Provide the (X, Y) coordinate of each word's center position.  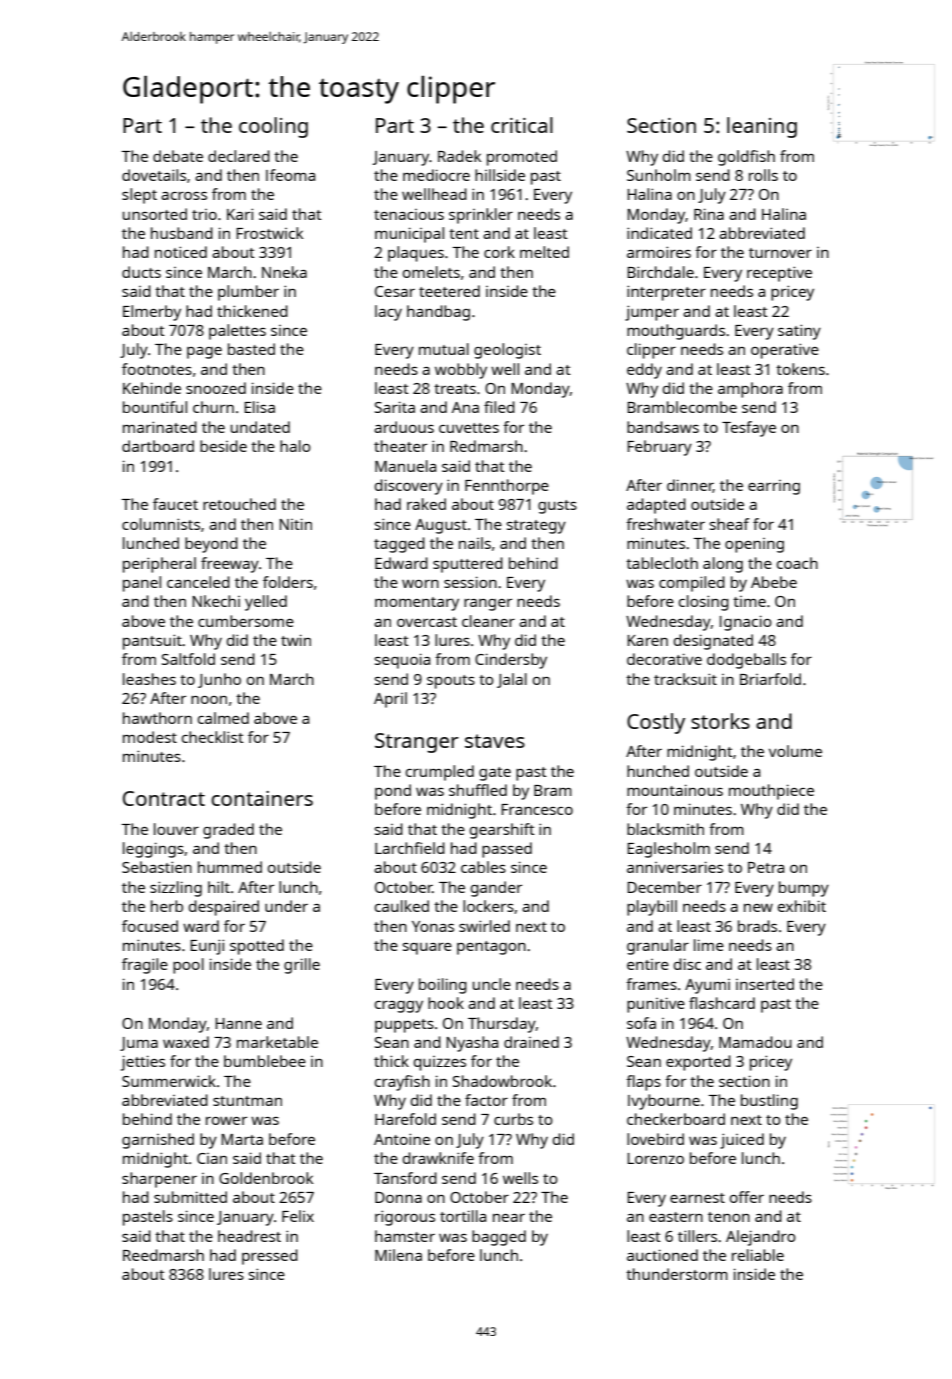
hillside (500, 175)
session (470, 582)
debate (178, 156)
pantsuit (152, 642)
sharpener (159, 1180)
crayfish (402, 1083)
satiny (799, 332)
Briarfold (770, 679)
